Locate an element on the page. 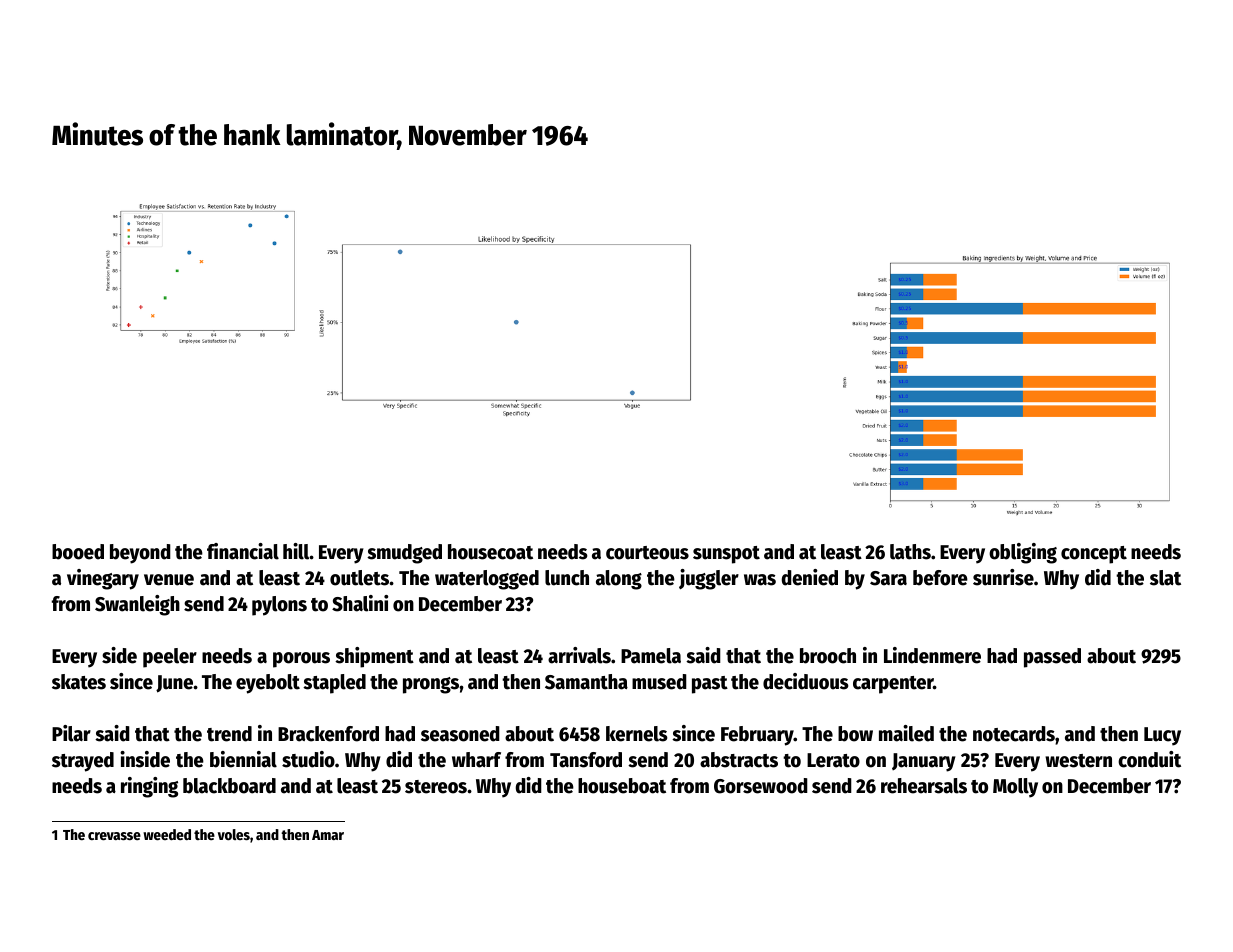 This document has width=1233, height=952. peeler is located at coordinates (170, 658).
